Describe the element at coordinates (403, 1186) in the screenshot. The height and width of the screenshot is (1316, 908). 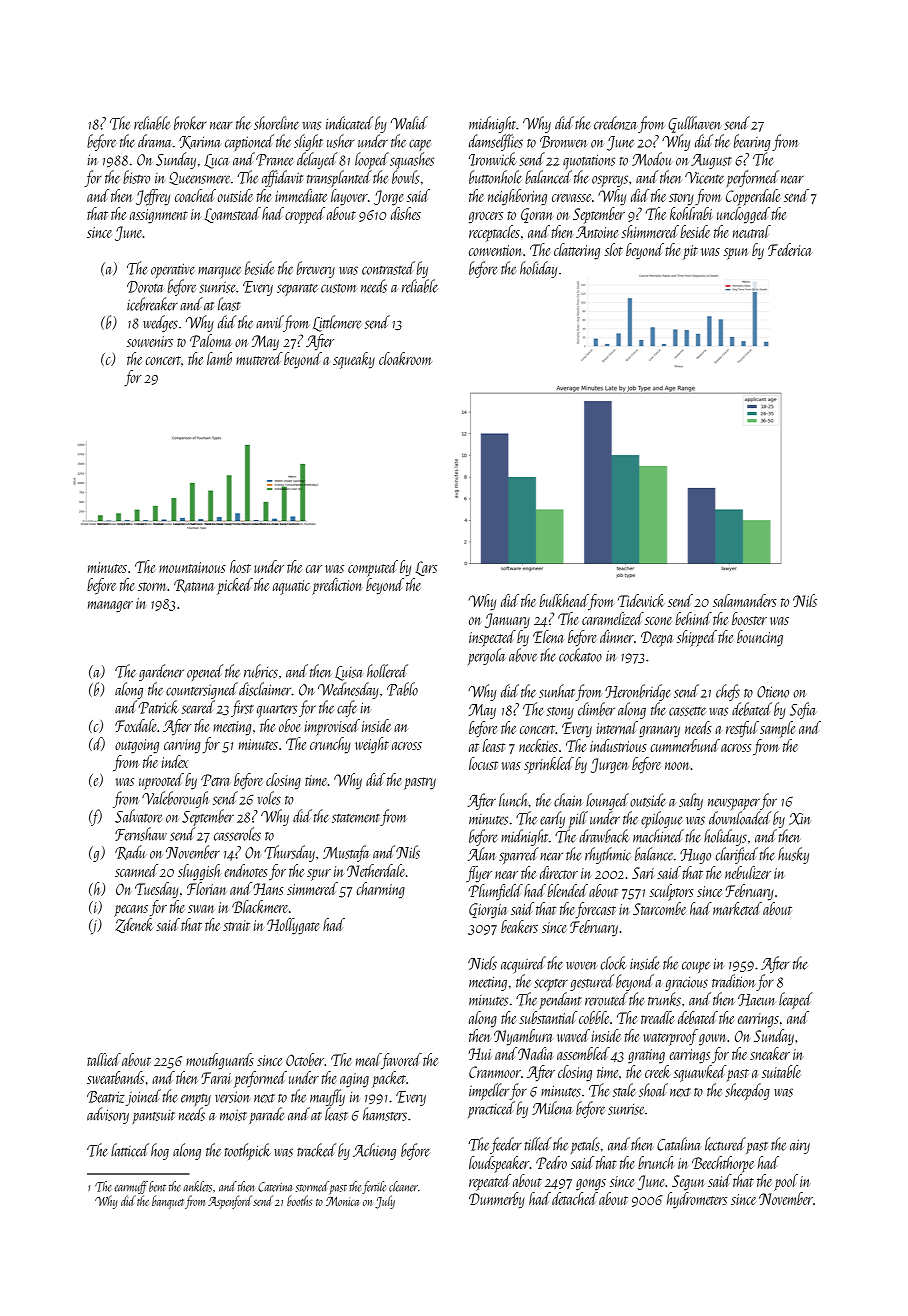
I see `cleaner` at that location.
